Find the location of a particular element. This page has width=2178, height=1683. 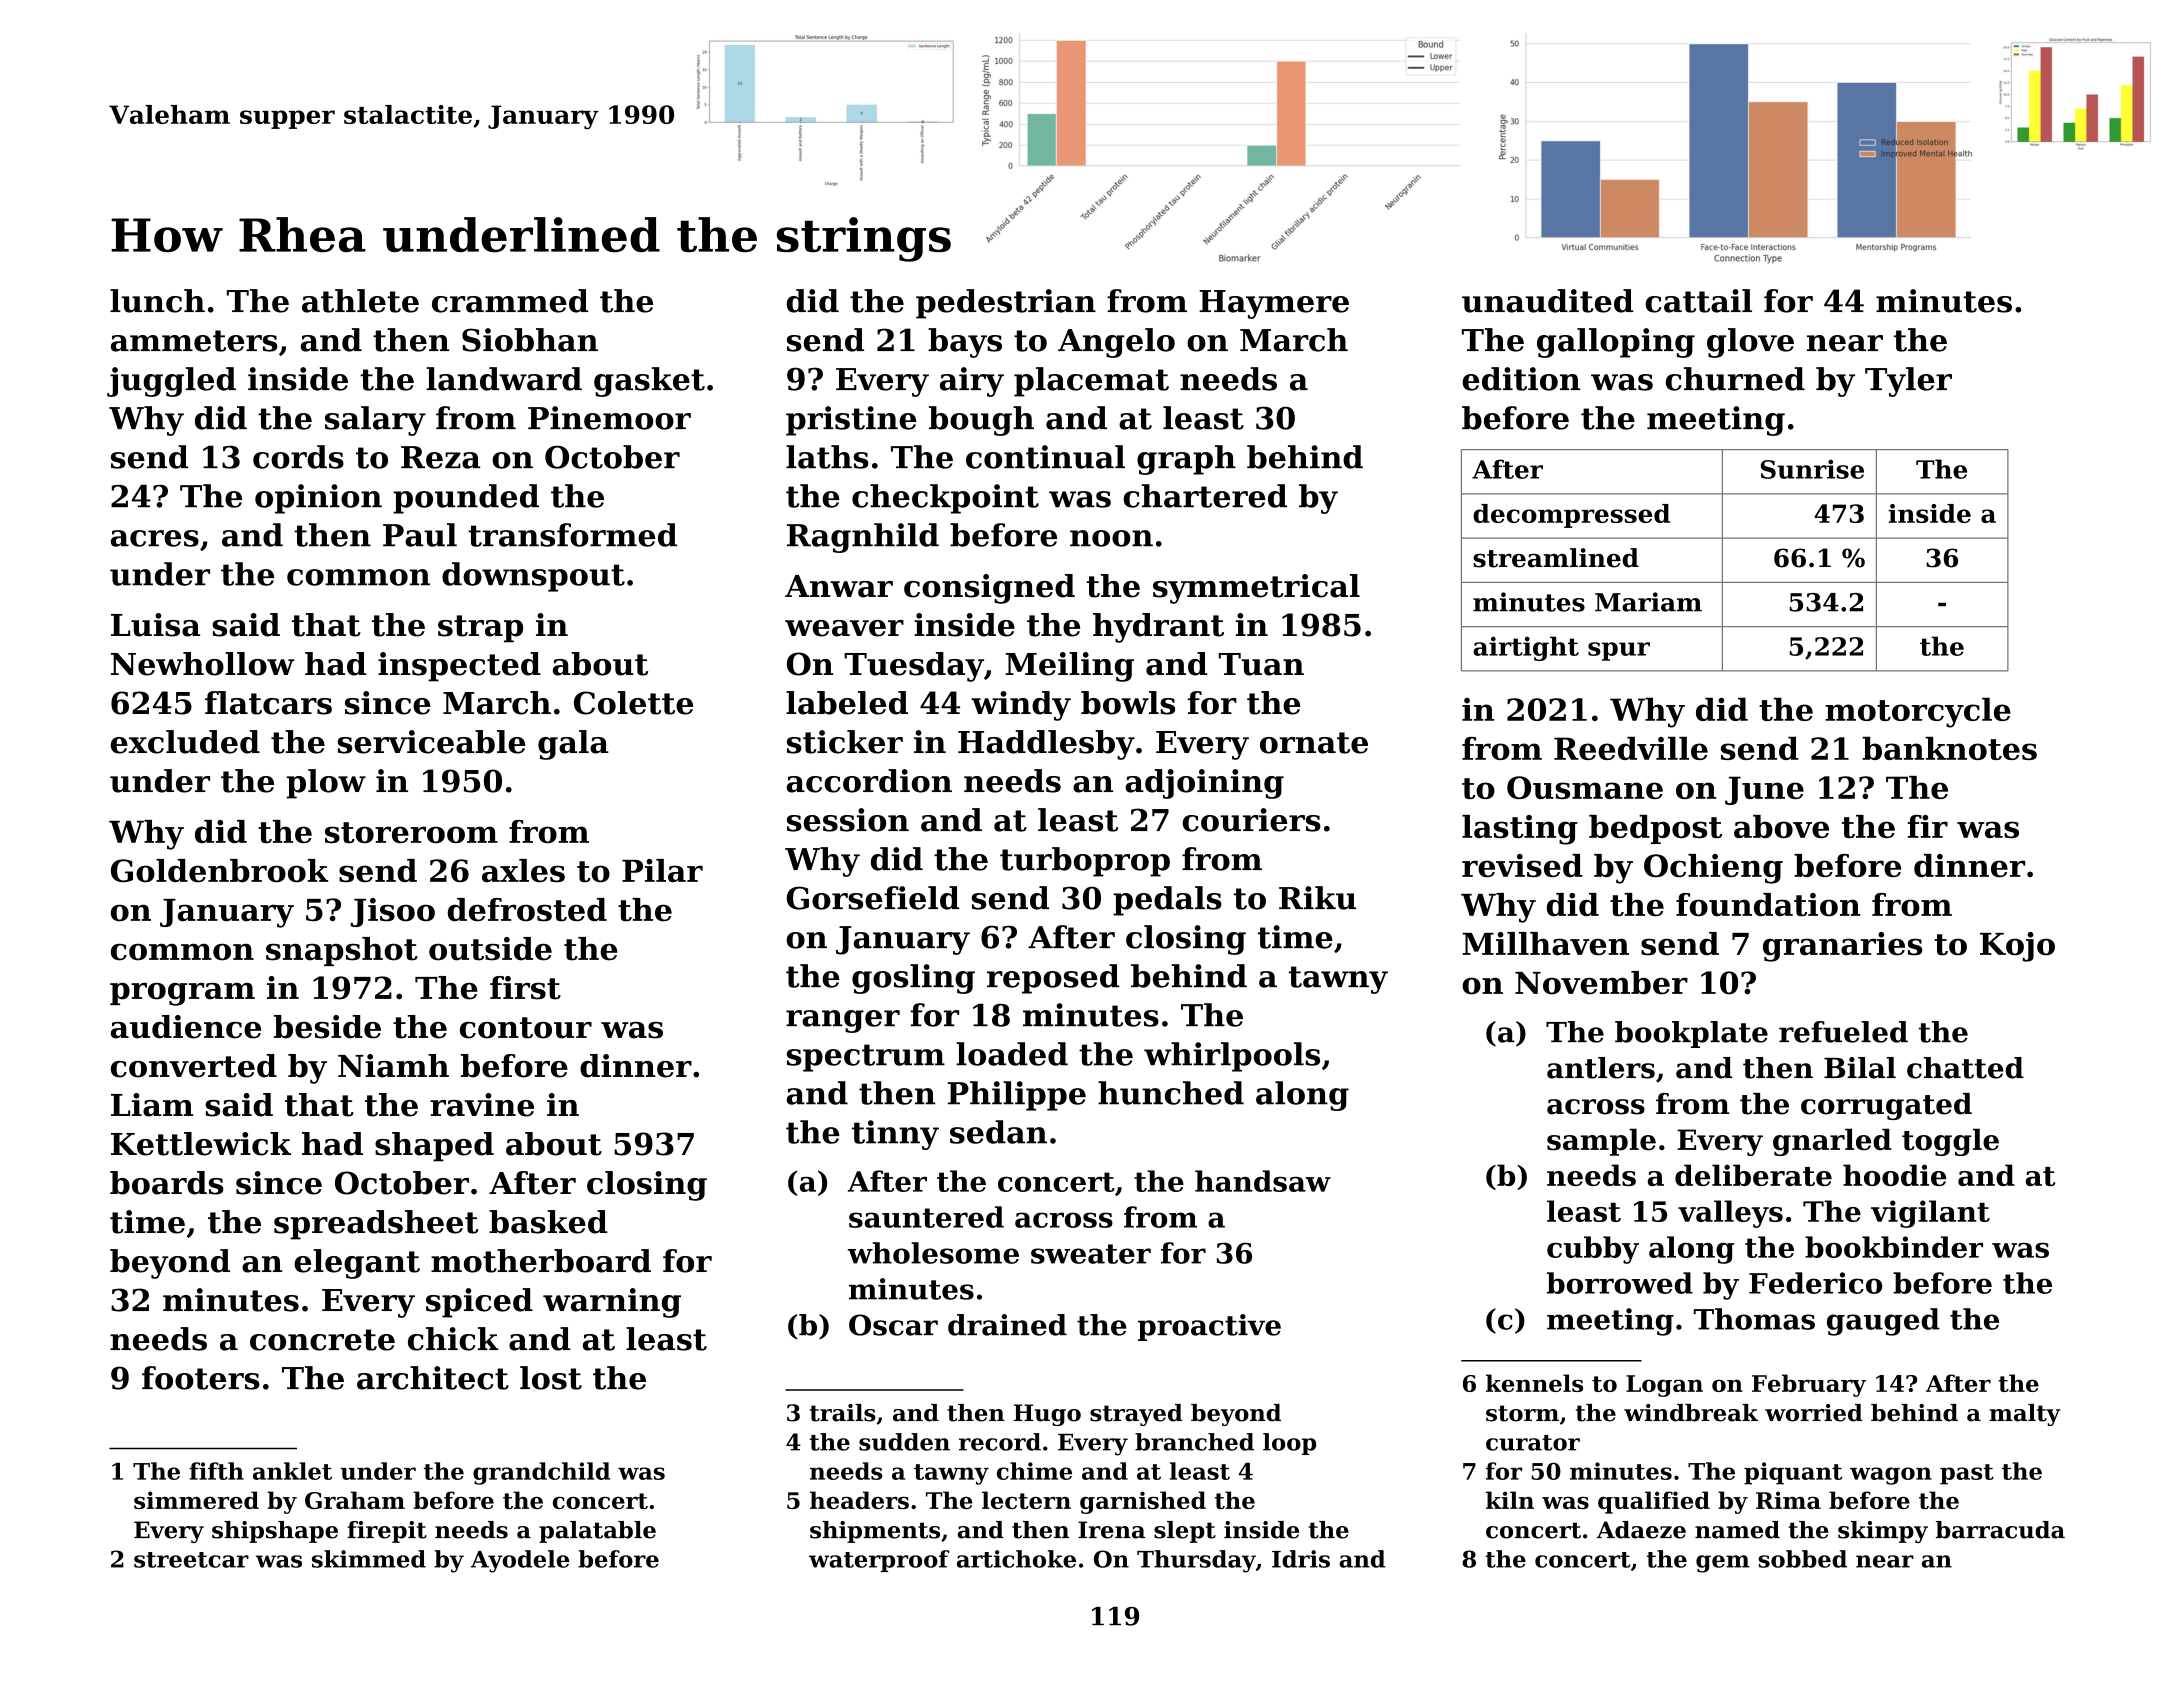

spiced is located at coordinates (479, 1303).
